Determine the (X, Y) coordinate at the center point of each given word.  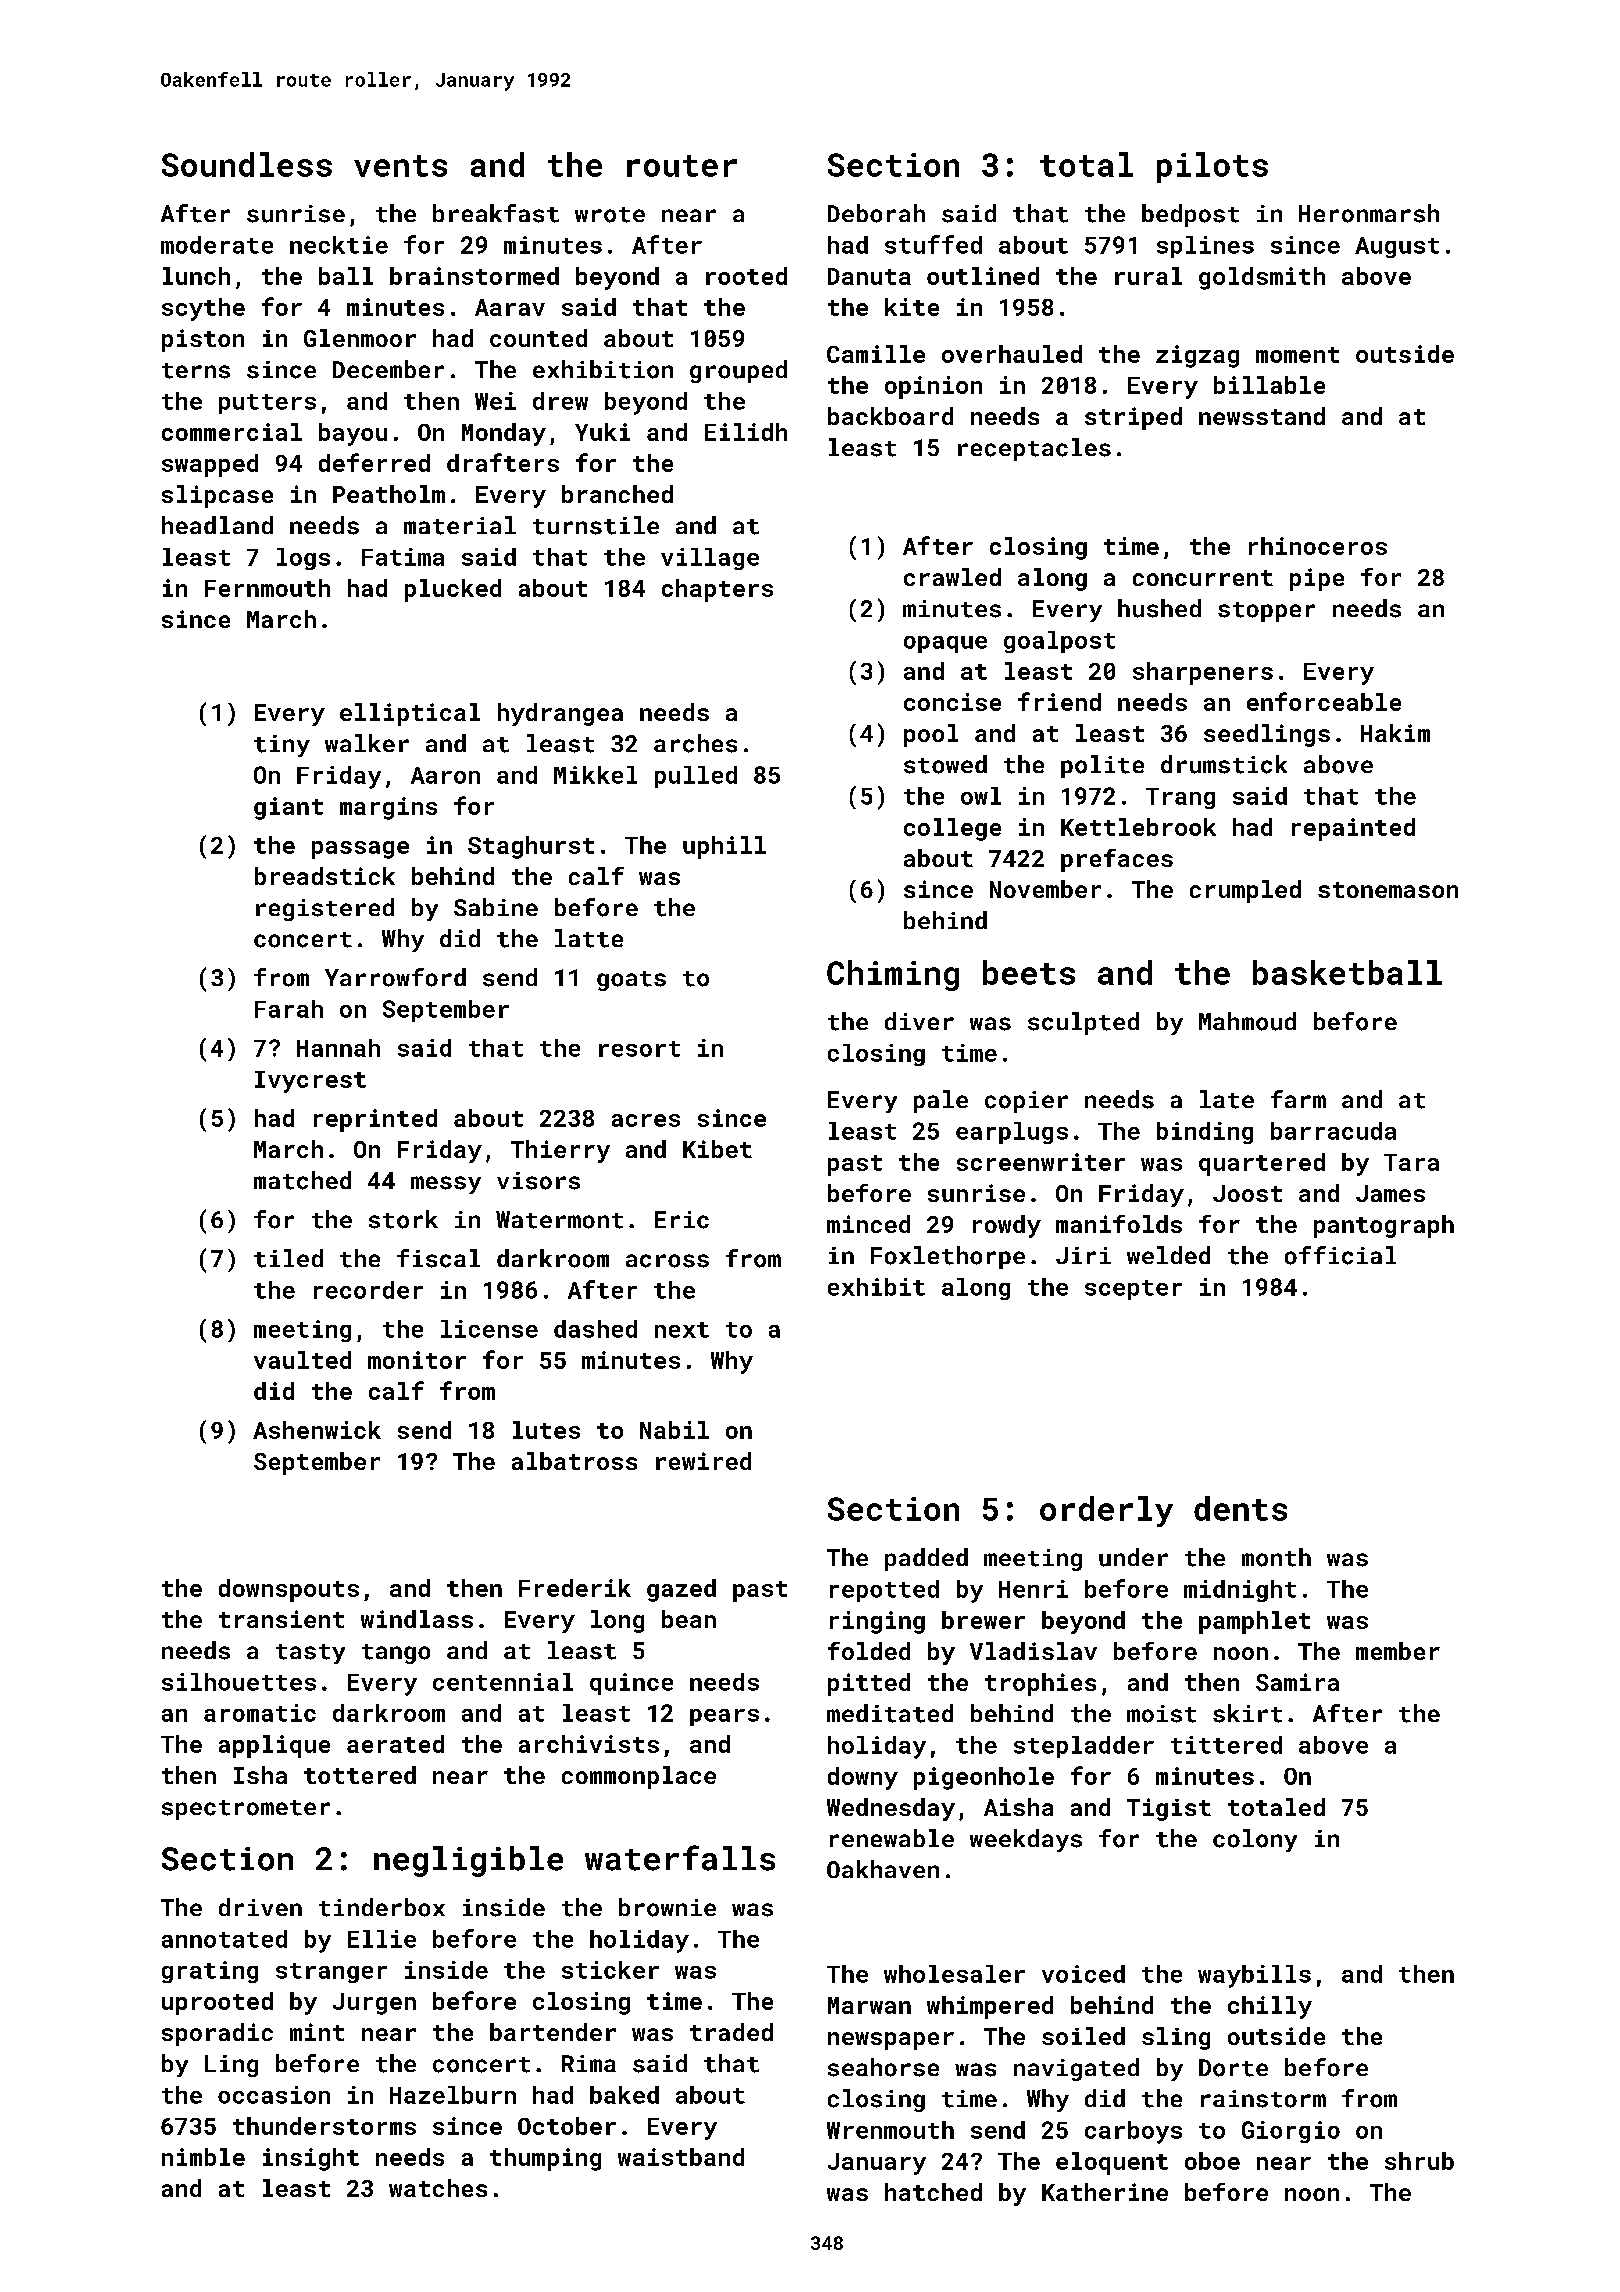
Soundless (247, 164)
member (1398, 1651)
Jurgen (374, 2004)
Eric (682, 1220)
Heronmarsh (1369, 213)
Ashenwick (317, 1430)
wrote (610, 215)
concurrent (1203, 578)
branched (617, 494)
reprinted (375, 1120)
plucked (453, 590)
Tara (1411, 1162)
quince (631, 1684)
